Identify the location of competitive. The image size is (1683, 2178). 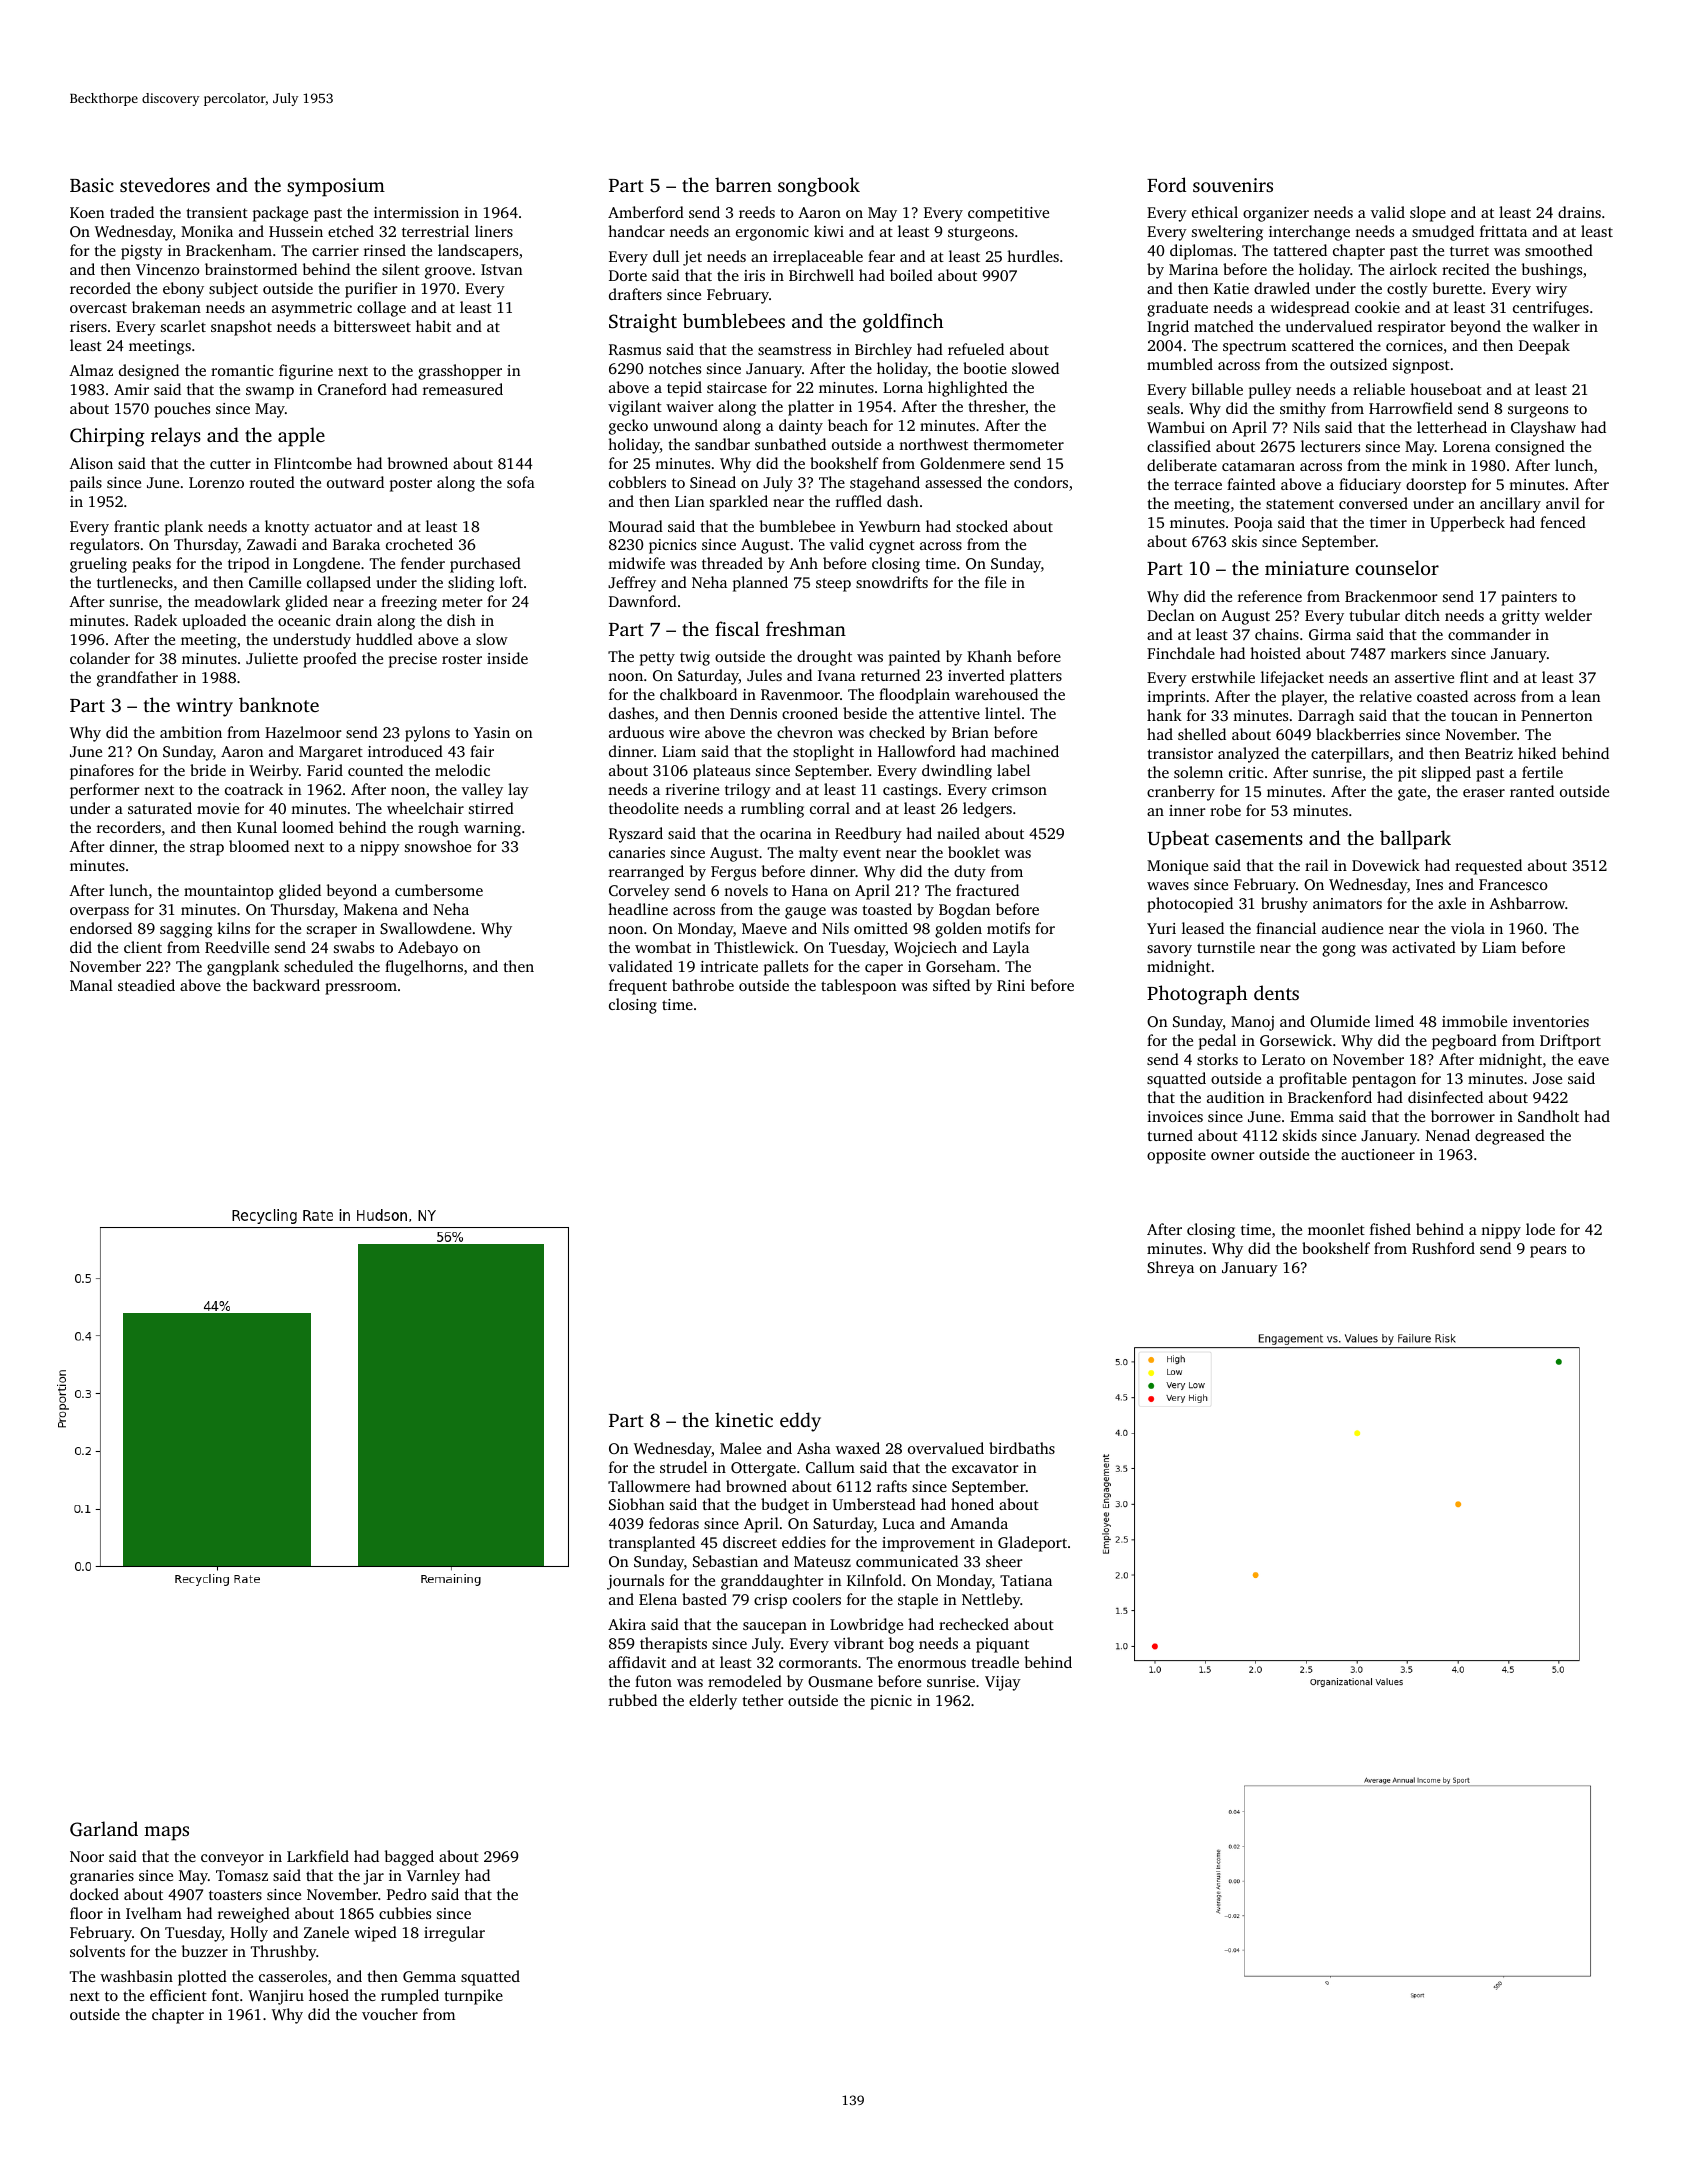
(1008, 214).
